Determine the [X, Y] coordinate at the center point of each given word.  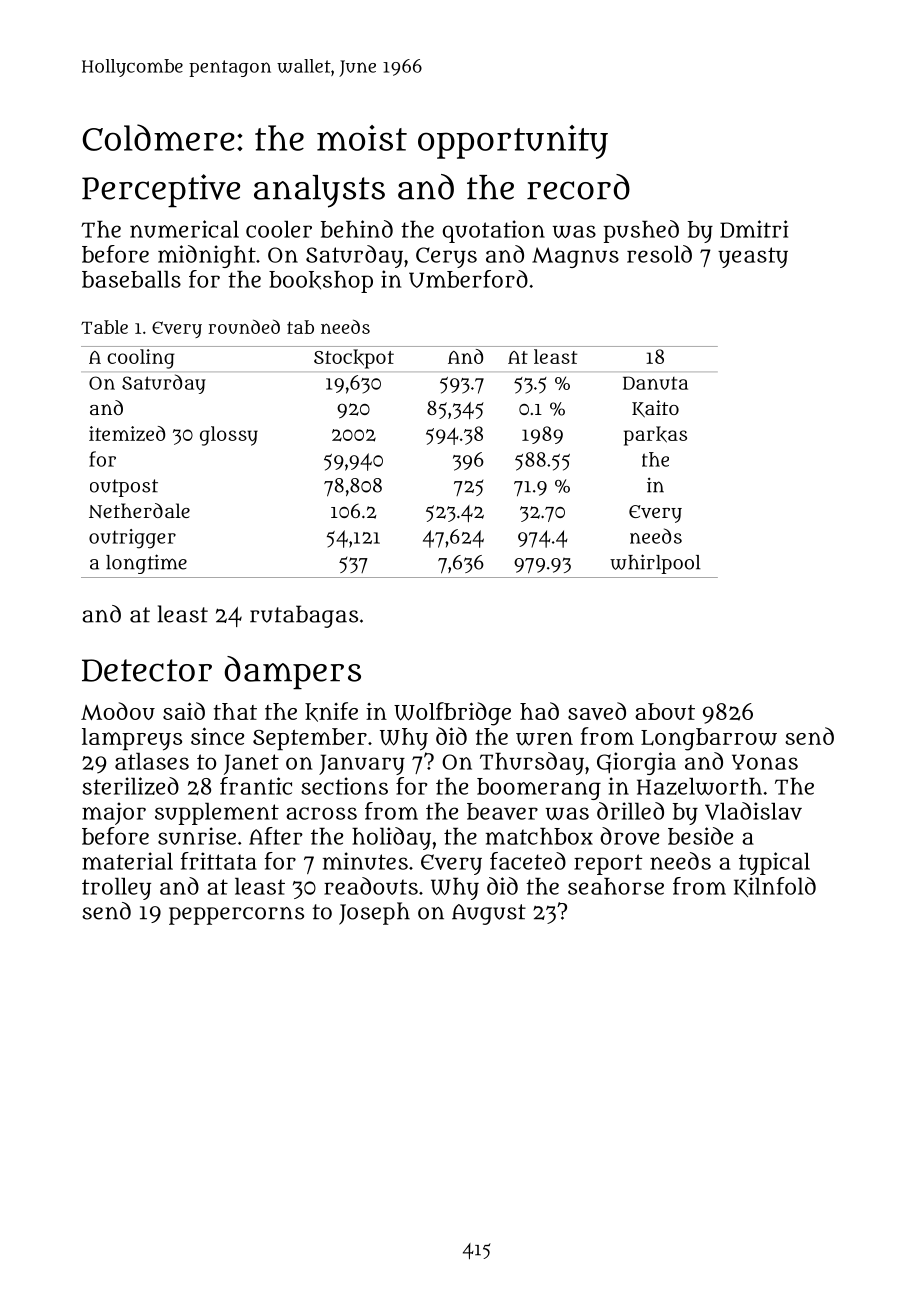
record [578, 187]
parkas [655, 436]
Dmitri [754, 229]
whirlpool [655, 564]
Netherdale [139, 510]
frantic [256, 786]
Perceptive [161, 190]
